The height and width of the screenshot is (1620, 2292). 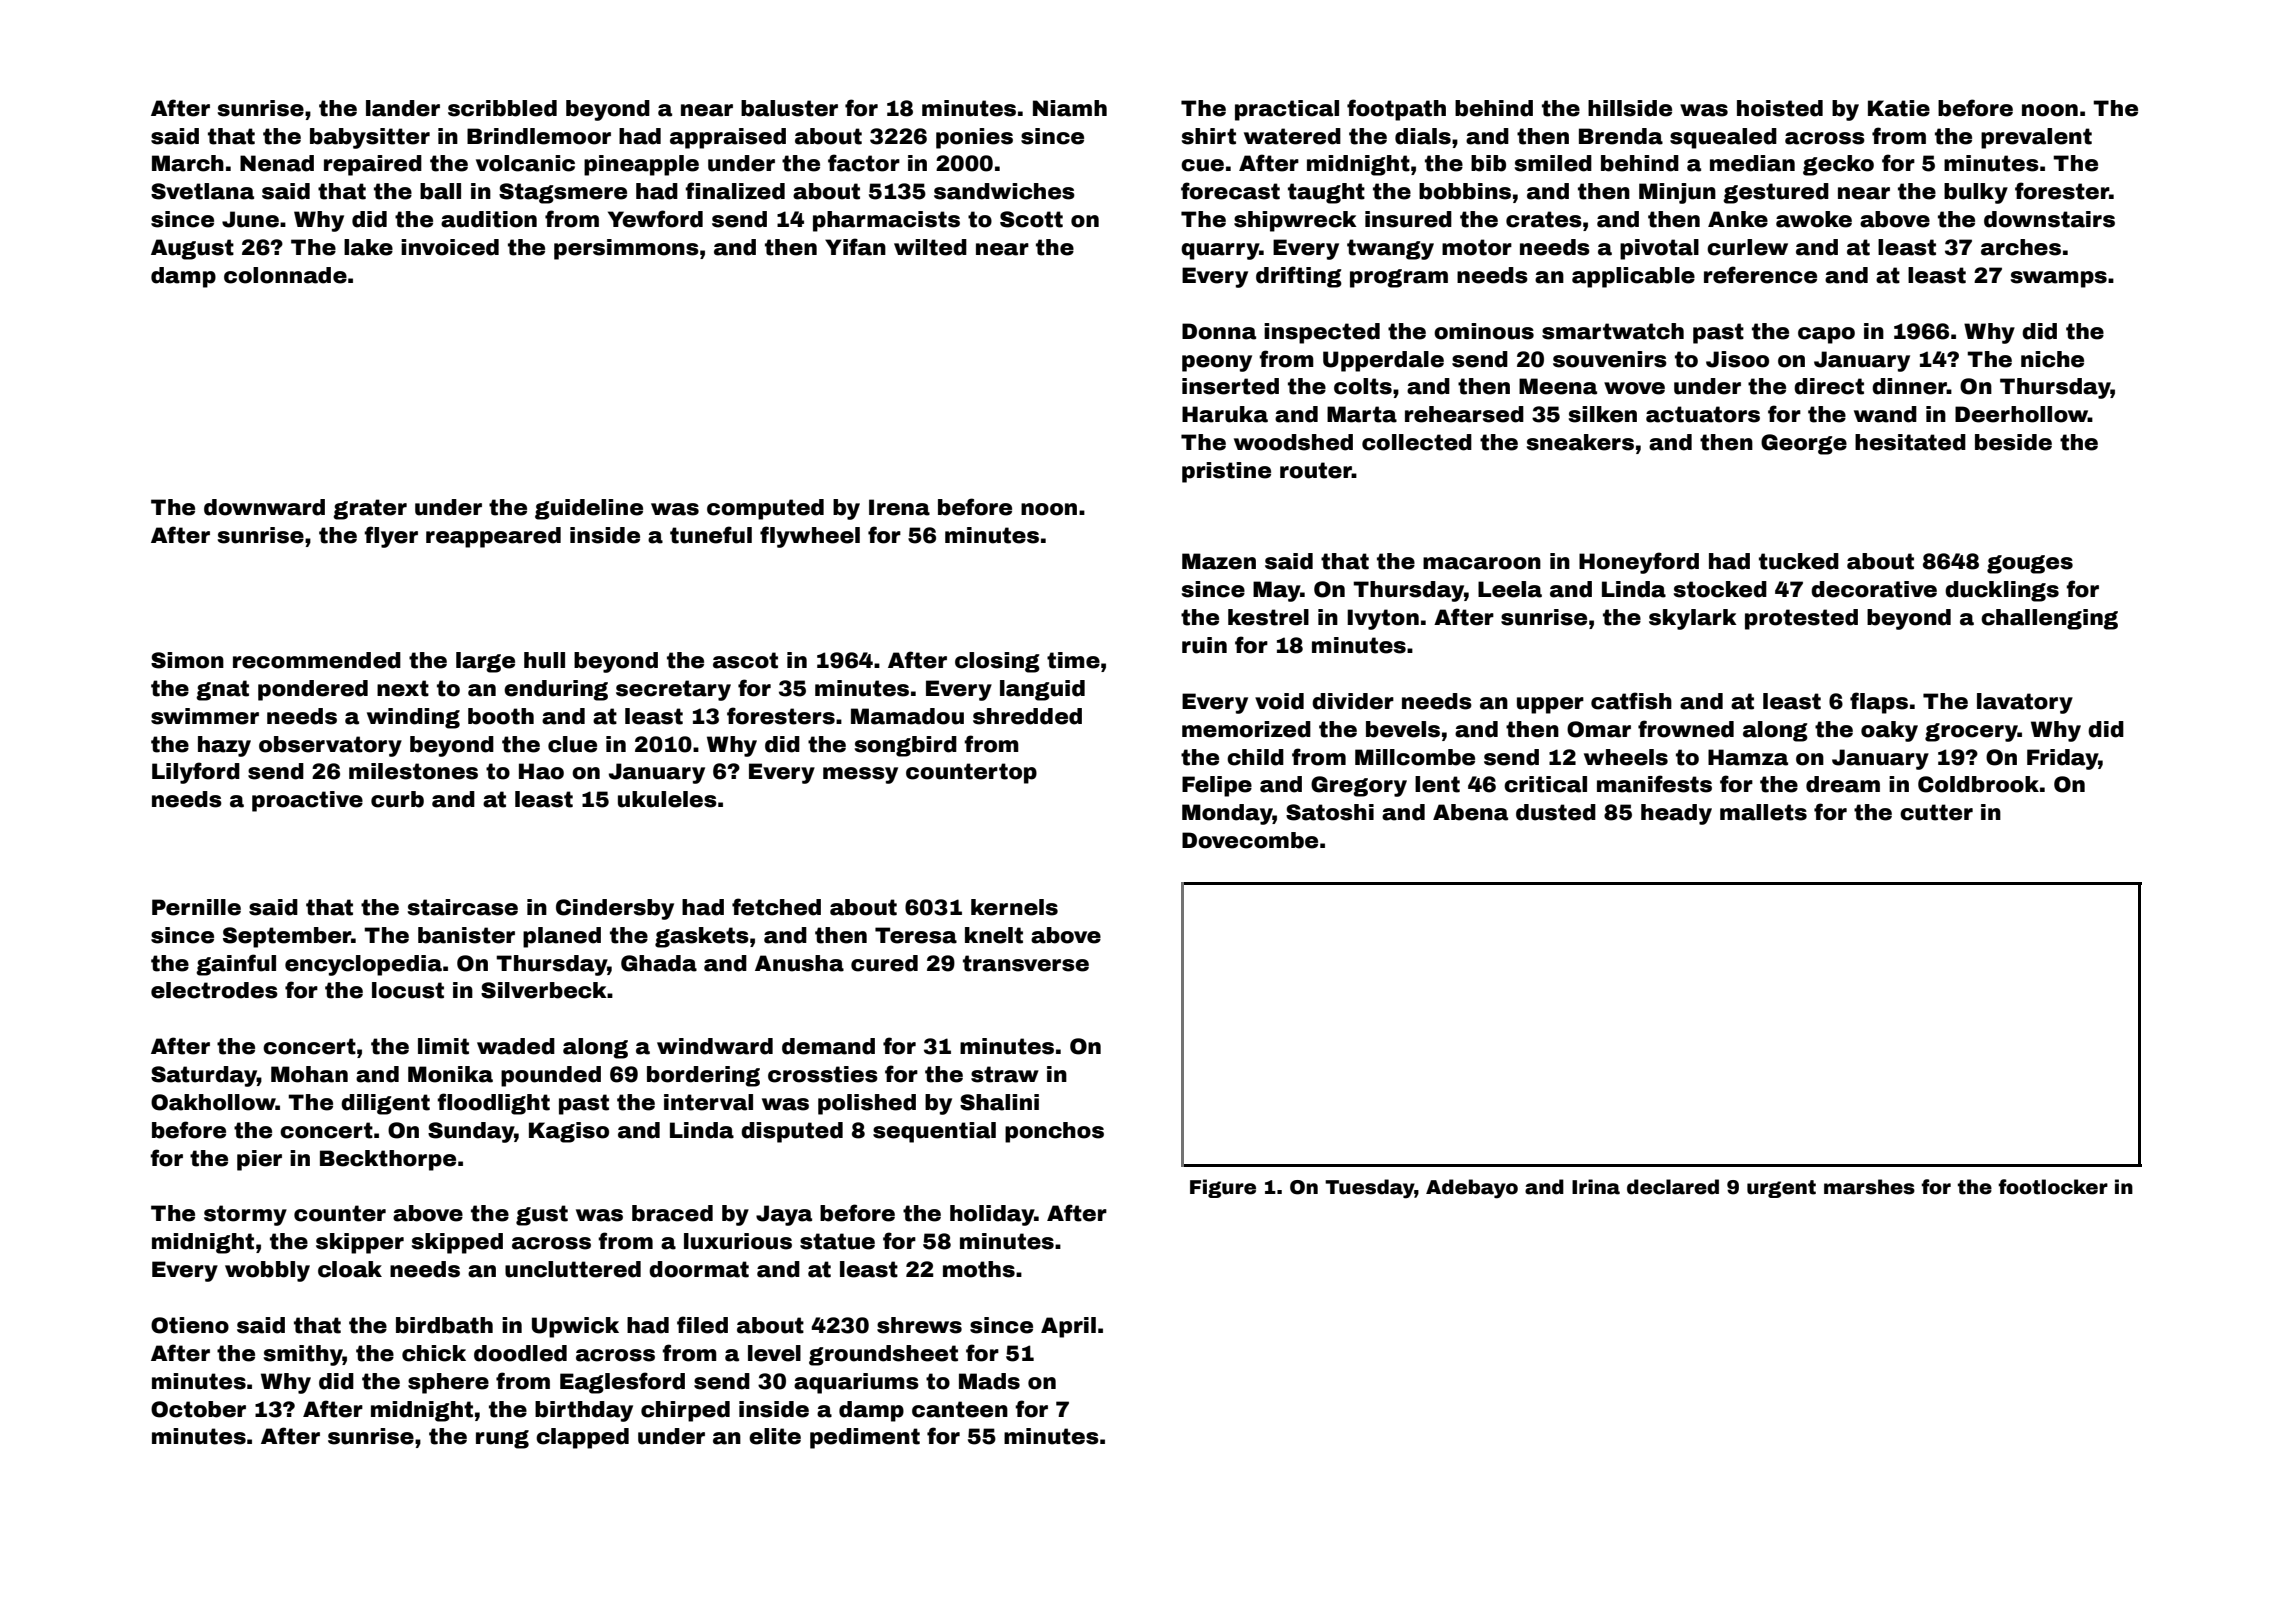 I want to click on cue, so click(x=1202, y=165).
